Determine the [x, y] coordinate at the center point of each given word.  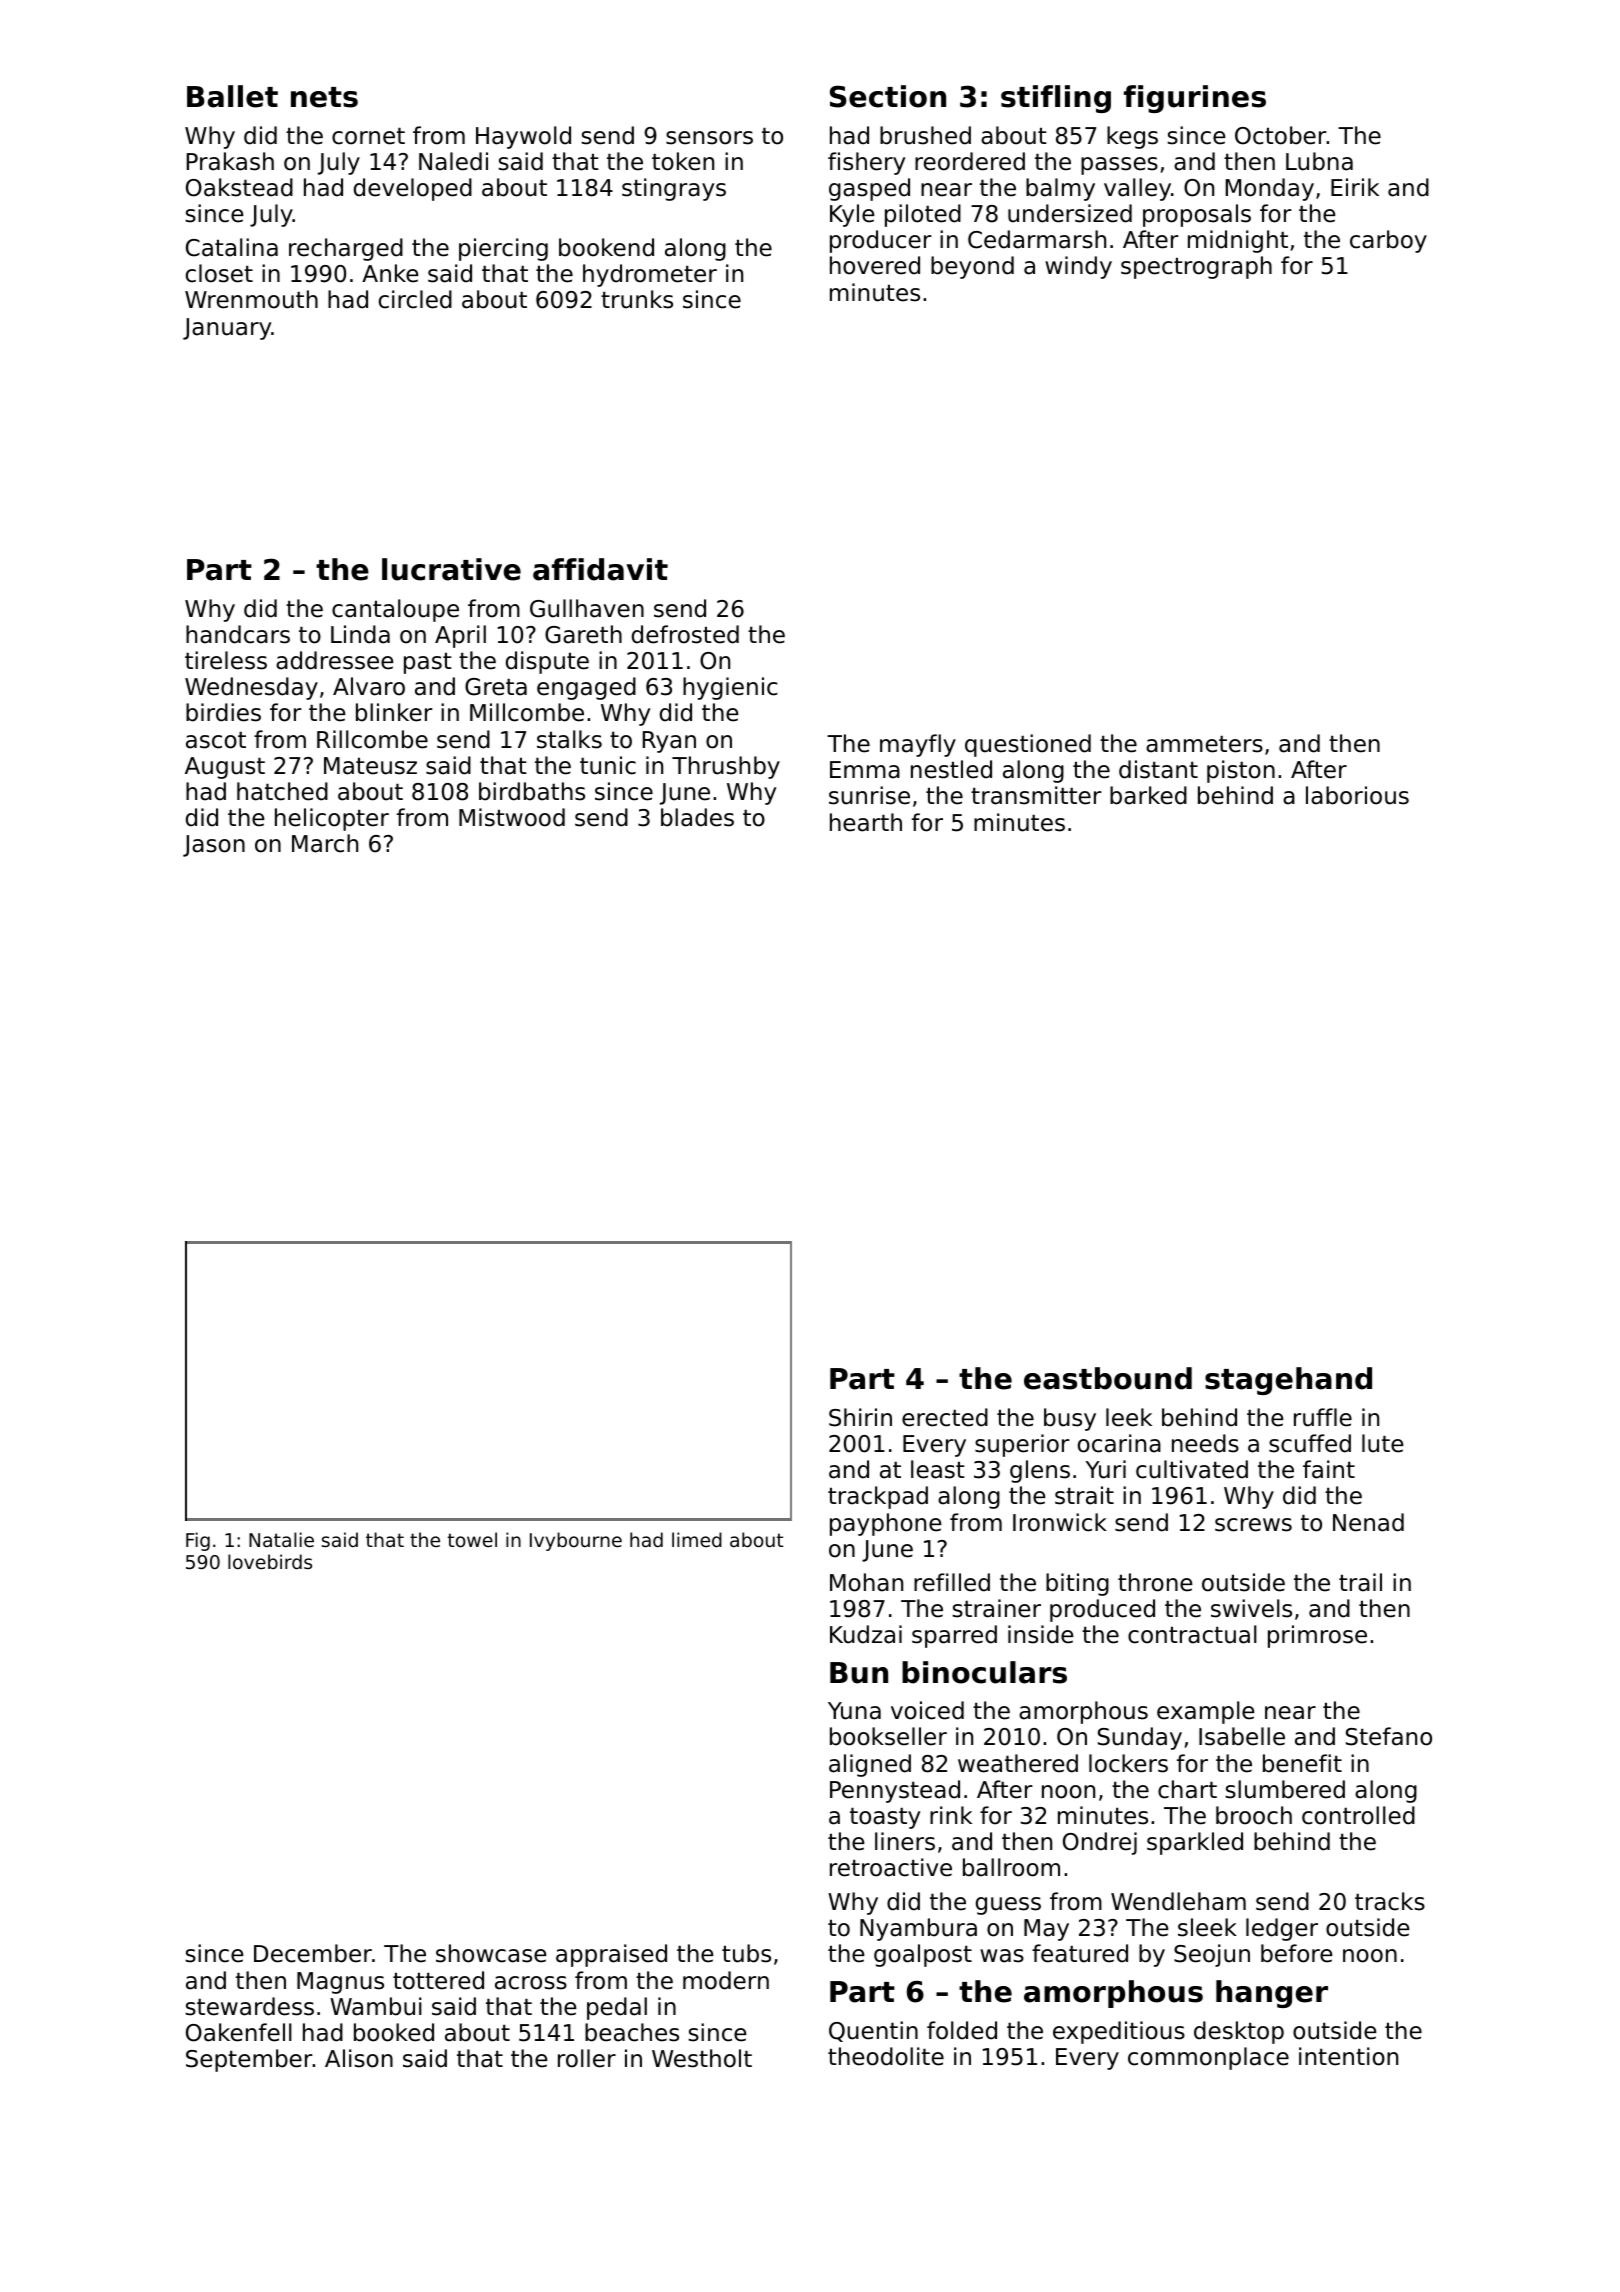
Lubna [1319, 161]
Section [888, 96]
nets [324, 97]
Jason [214, 846]
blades [697, 817]
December [313, 1953]
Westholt [702, 2058]
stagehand [1288, 1381]
